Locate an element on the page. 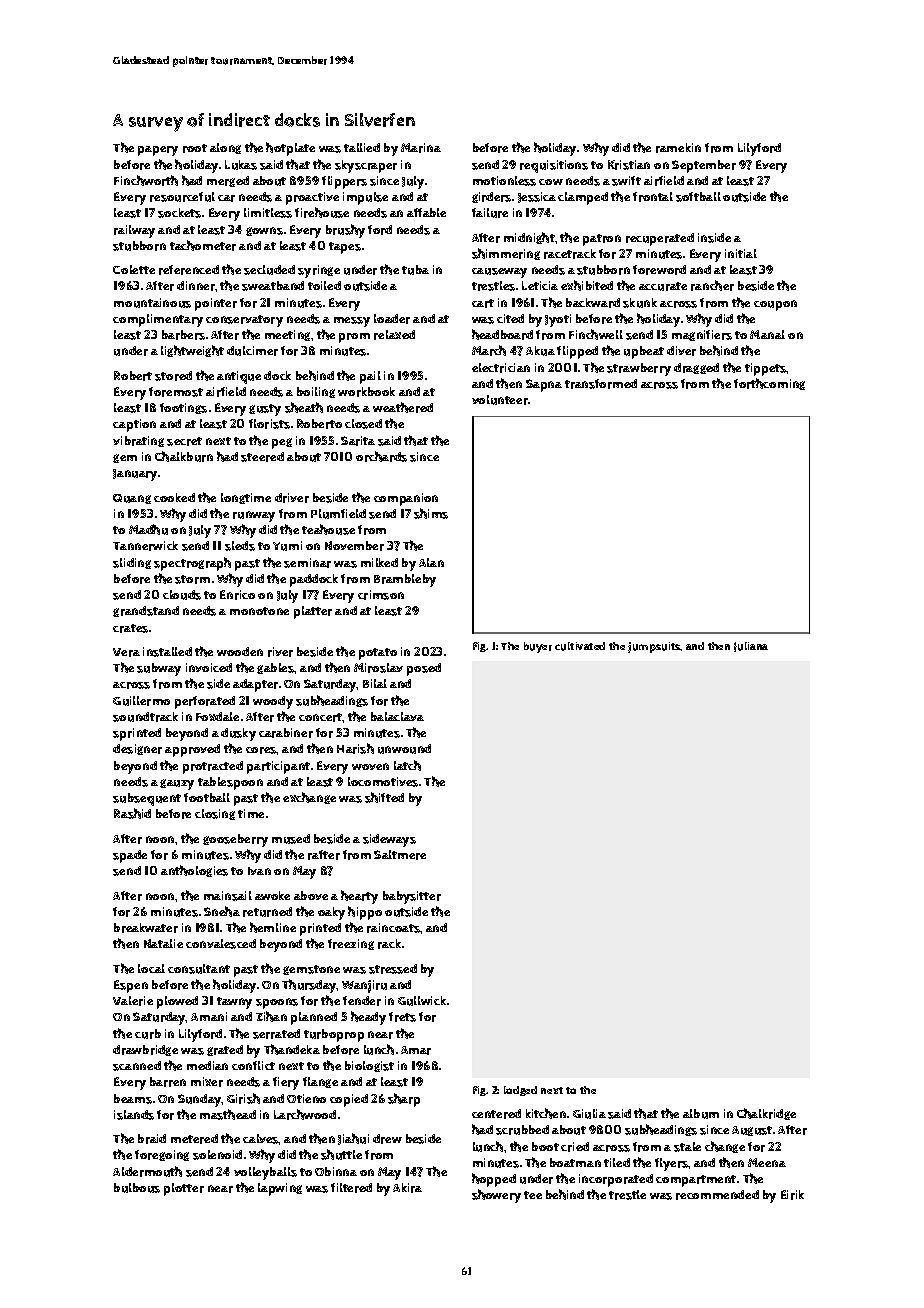  conflict is located at coordinates (253, 1065).
